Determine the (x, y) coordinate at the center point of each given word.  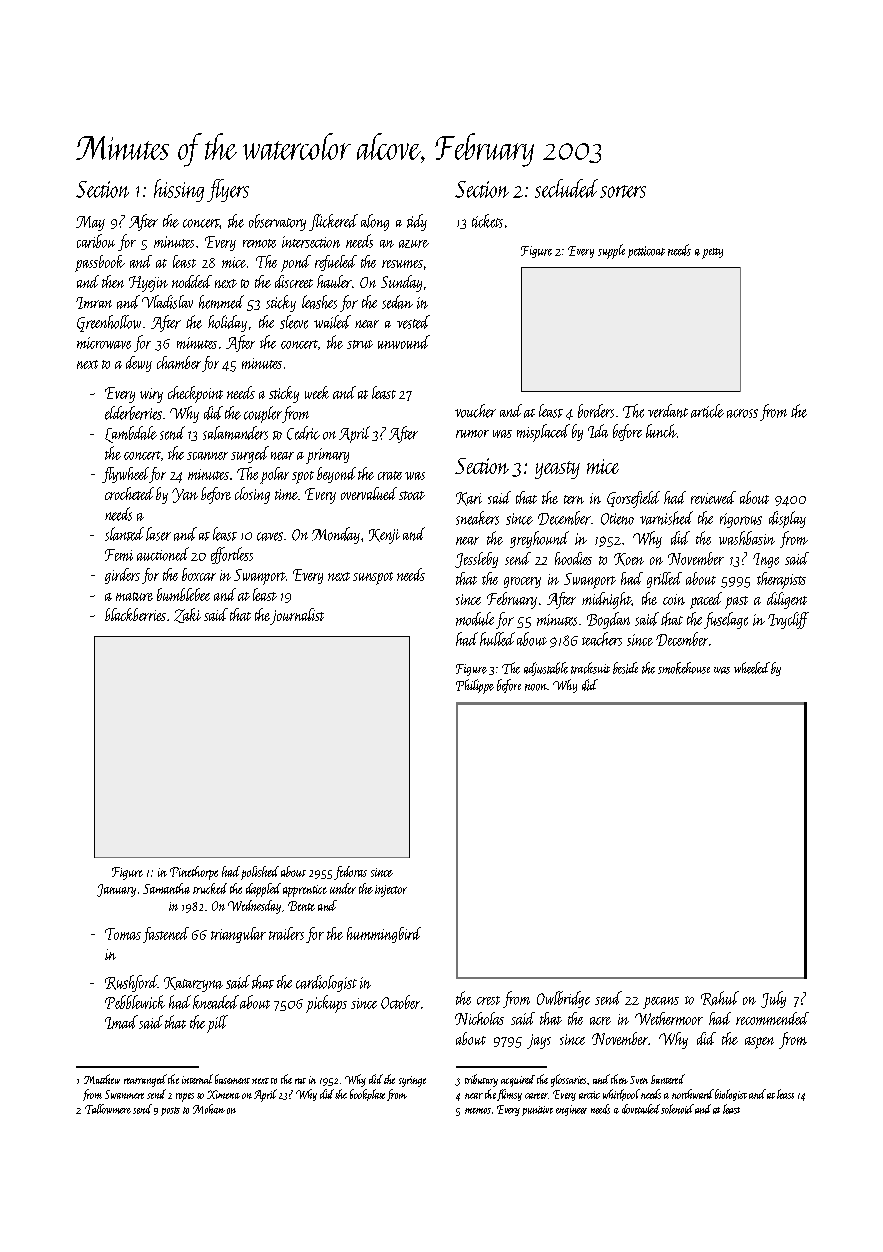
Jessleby (476, 560)
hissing (179, 190)
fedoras (350, 873)
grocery (522, 582)
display (787, 519)
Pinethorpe (194, 873)
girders (122, 576)
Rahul (720, 998)
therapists (781, 580)
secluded (566, 188)
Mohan (209, 1109)
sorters (623, 191)
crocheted (129, 493)
